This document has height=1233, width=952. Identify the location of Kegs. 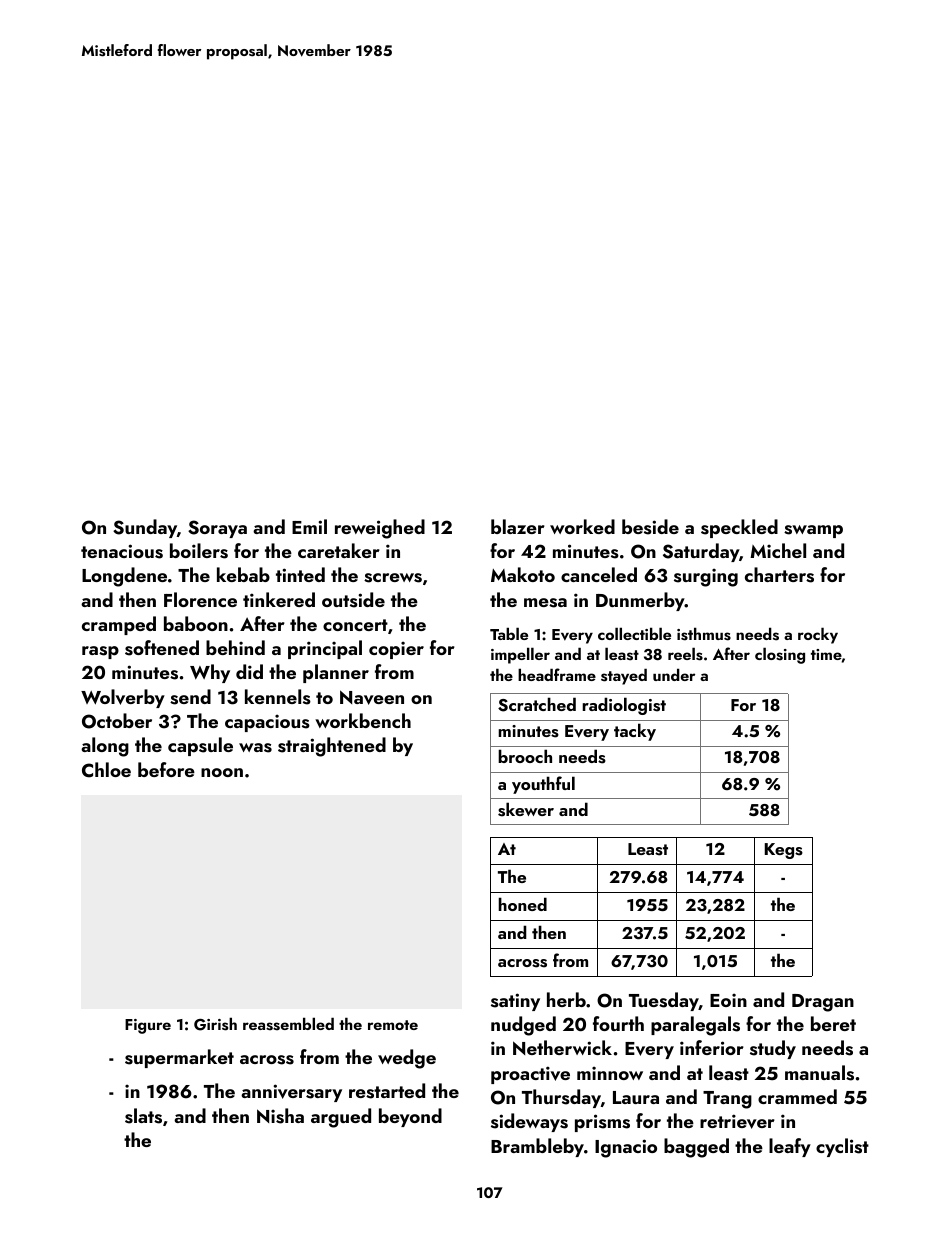
(784, 851).
